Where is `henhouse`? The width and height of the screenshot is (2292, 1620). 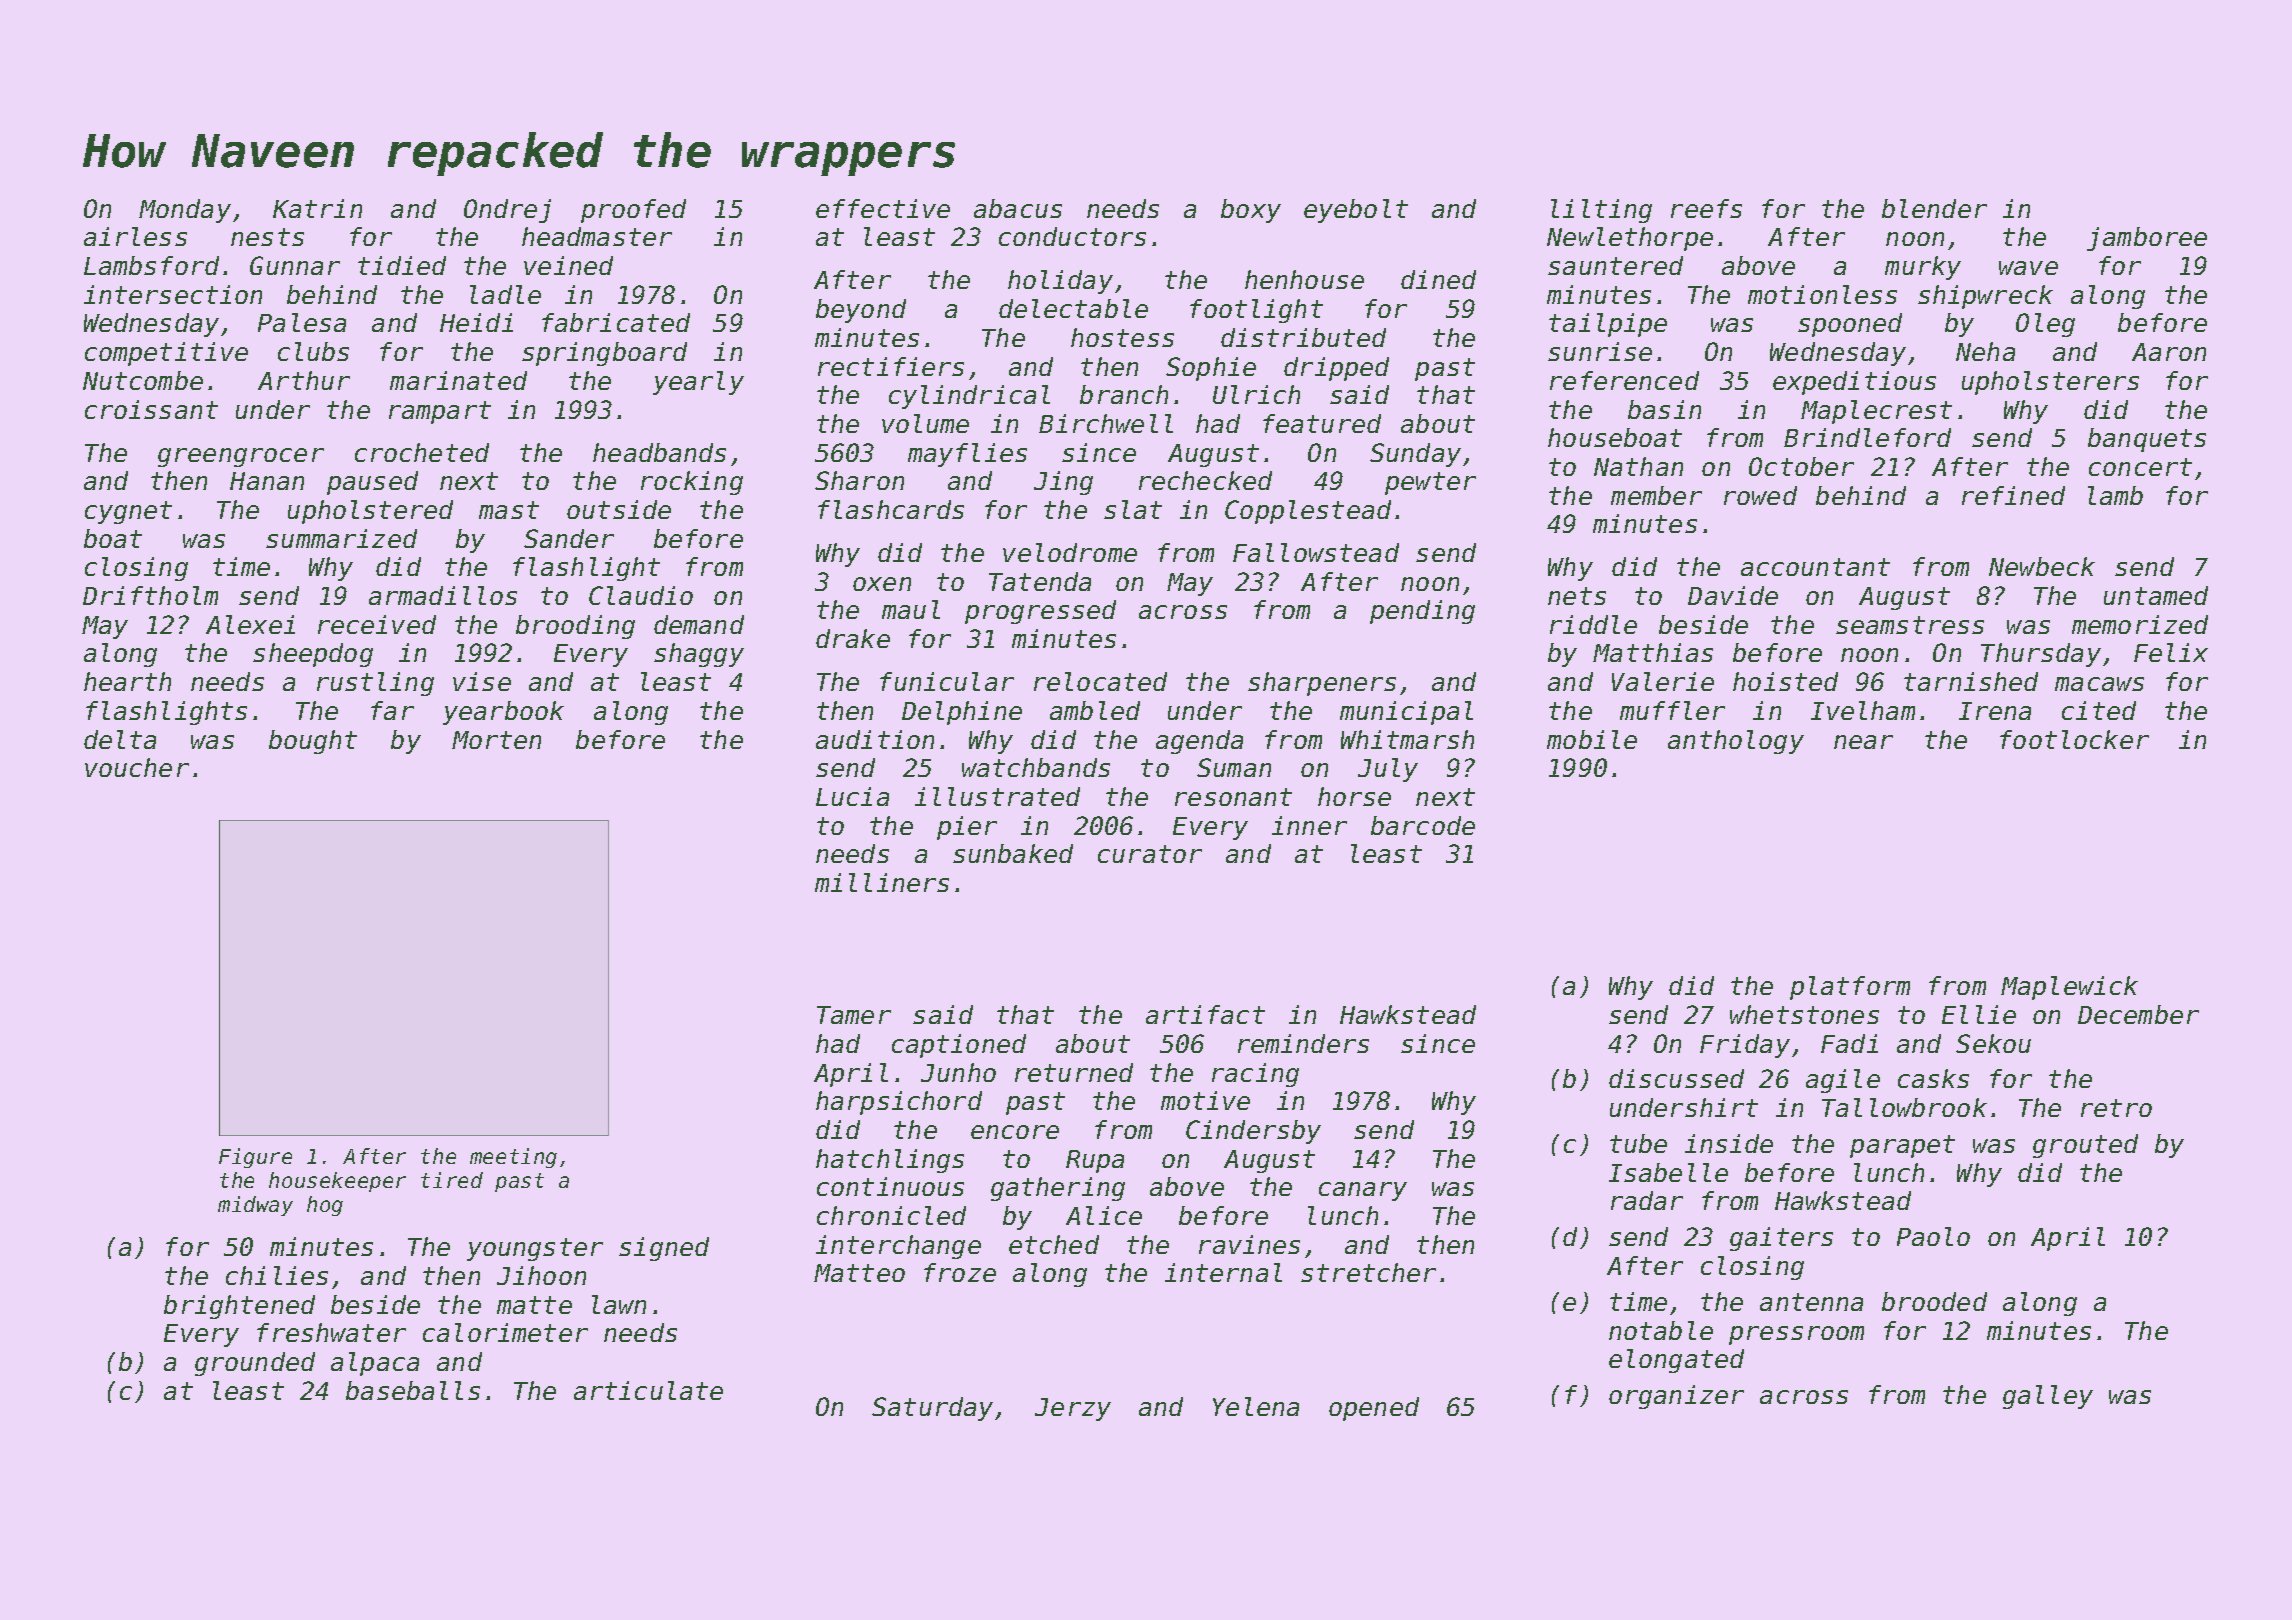
henhouse is located at coordinates (1304, 279).
